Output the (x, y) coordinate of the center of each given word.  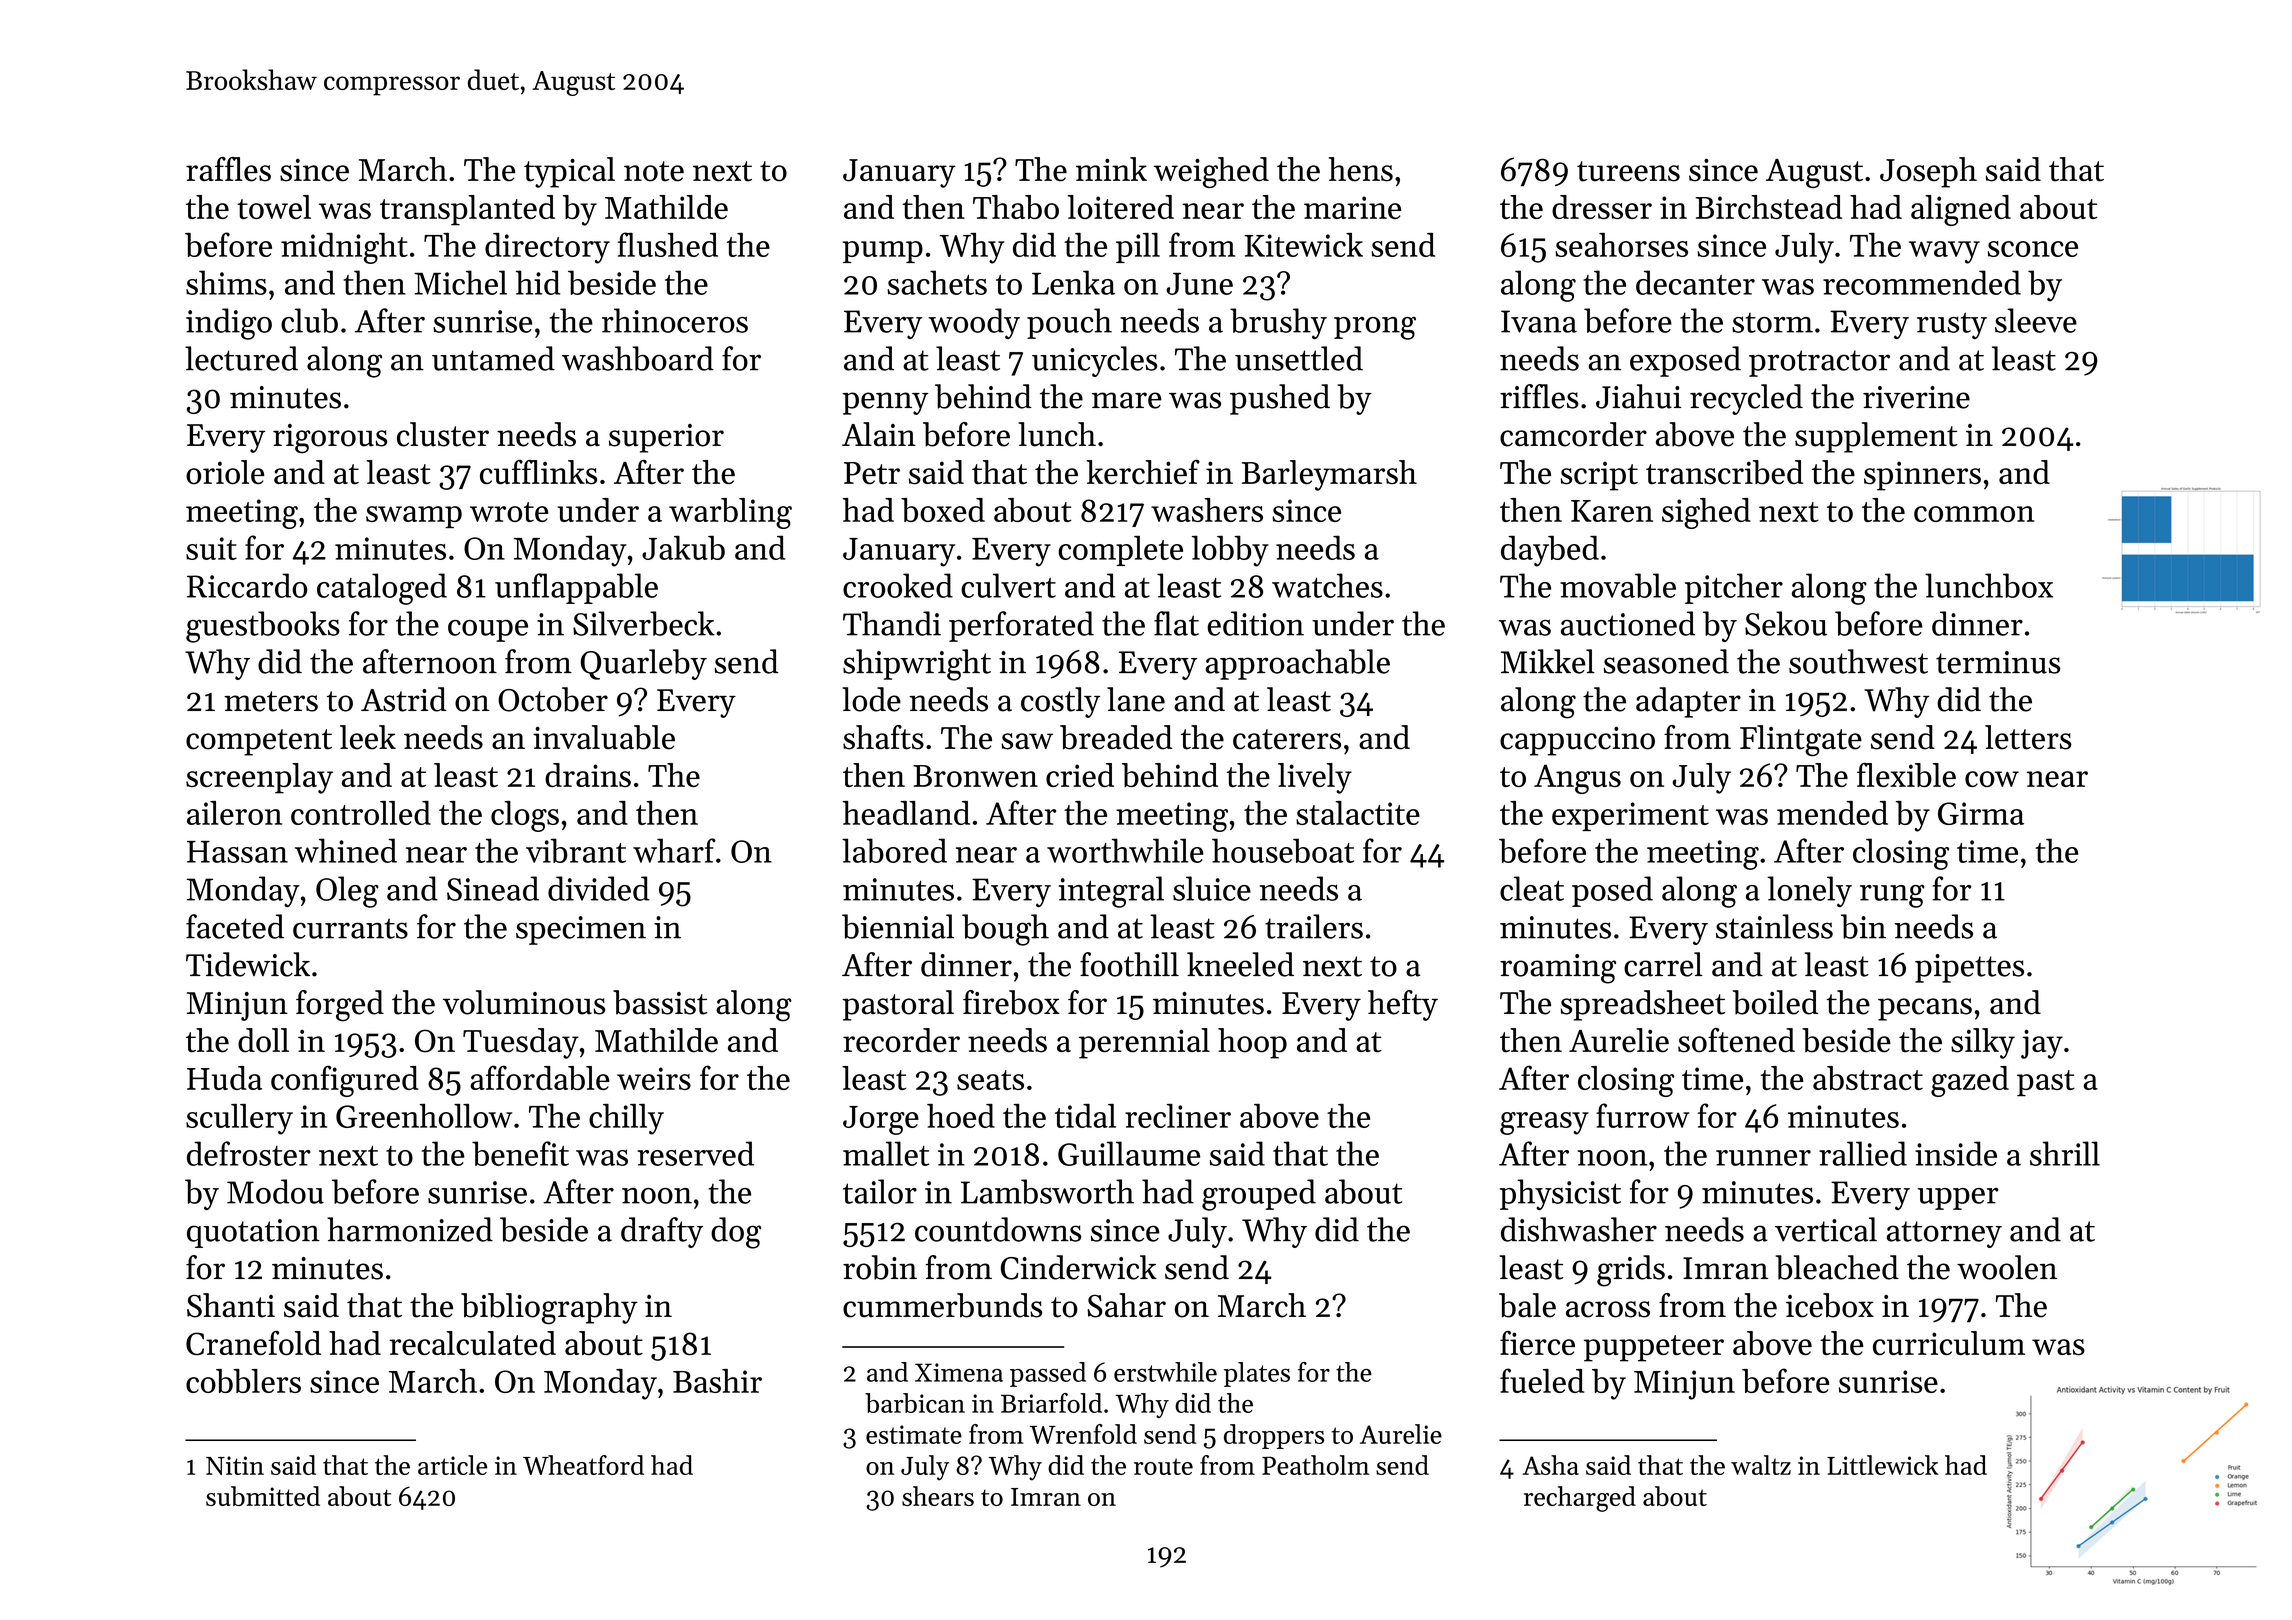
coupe (488, 631)
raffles (228, 169)
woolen (2007, 1267)
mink (1111, 169)
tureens (1628, 171)
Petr (872, 473)
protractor (1819, 363)
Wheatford (583, 1465)
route (1163, 1466)
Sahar (1126, 1305)
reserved (696, 1153)
